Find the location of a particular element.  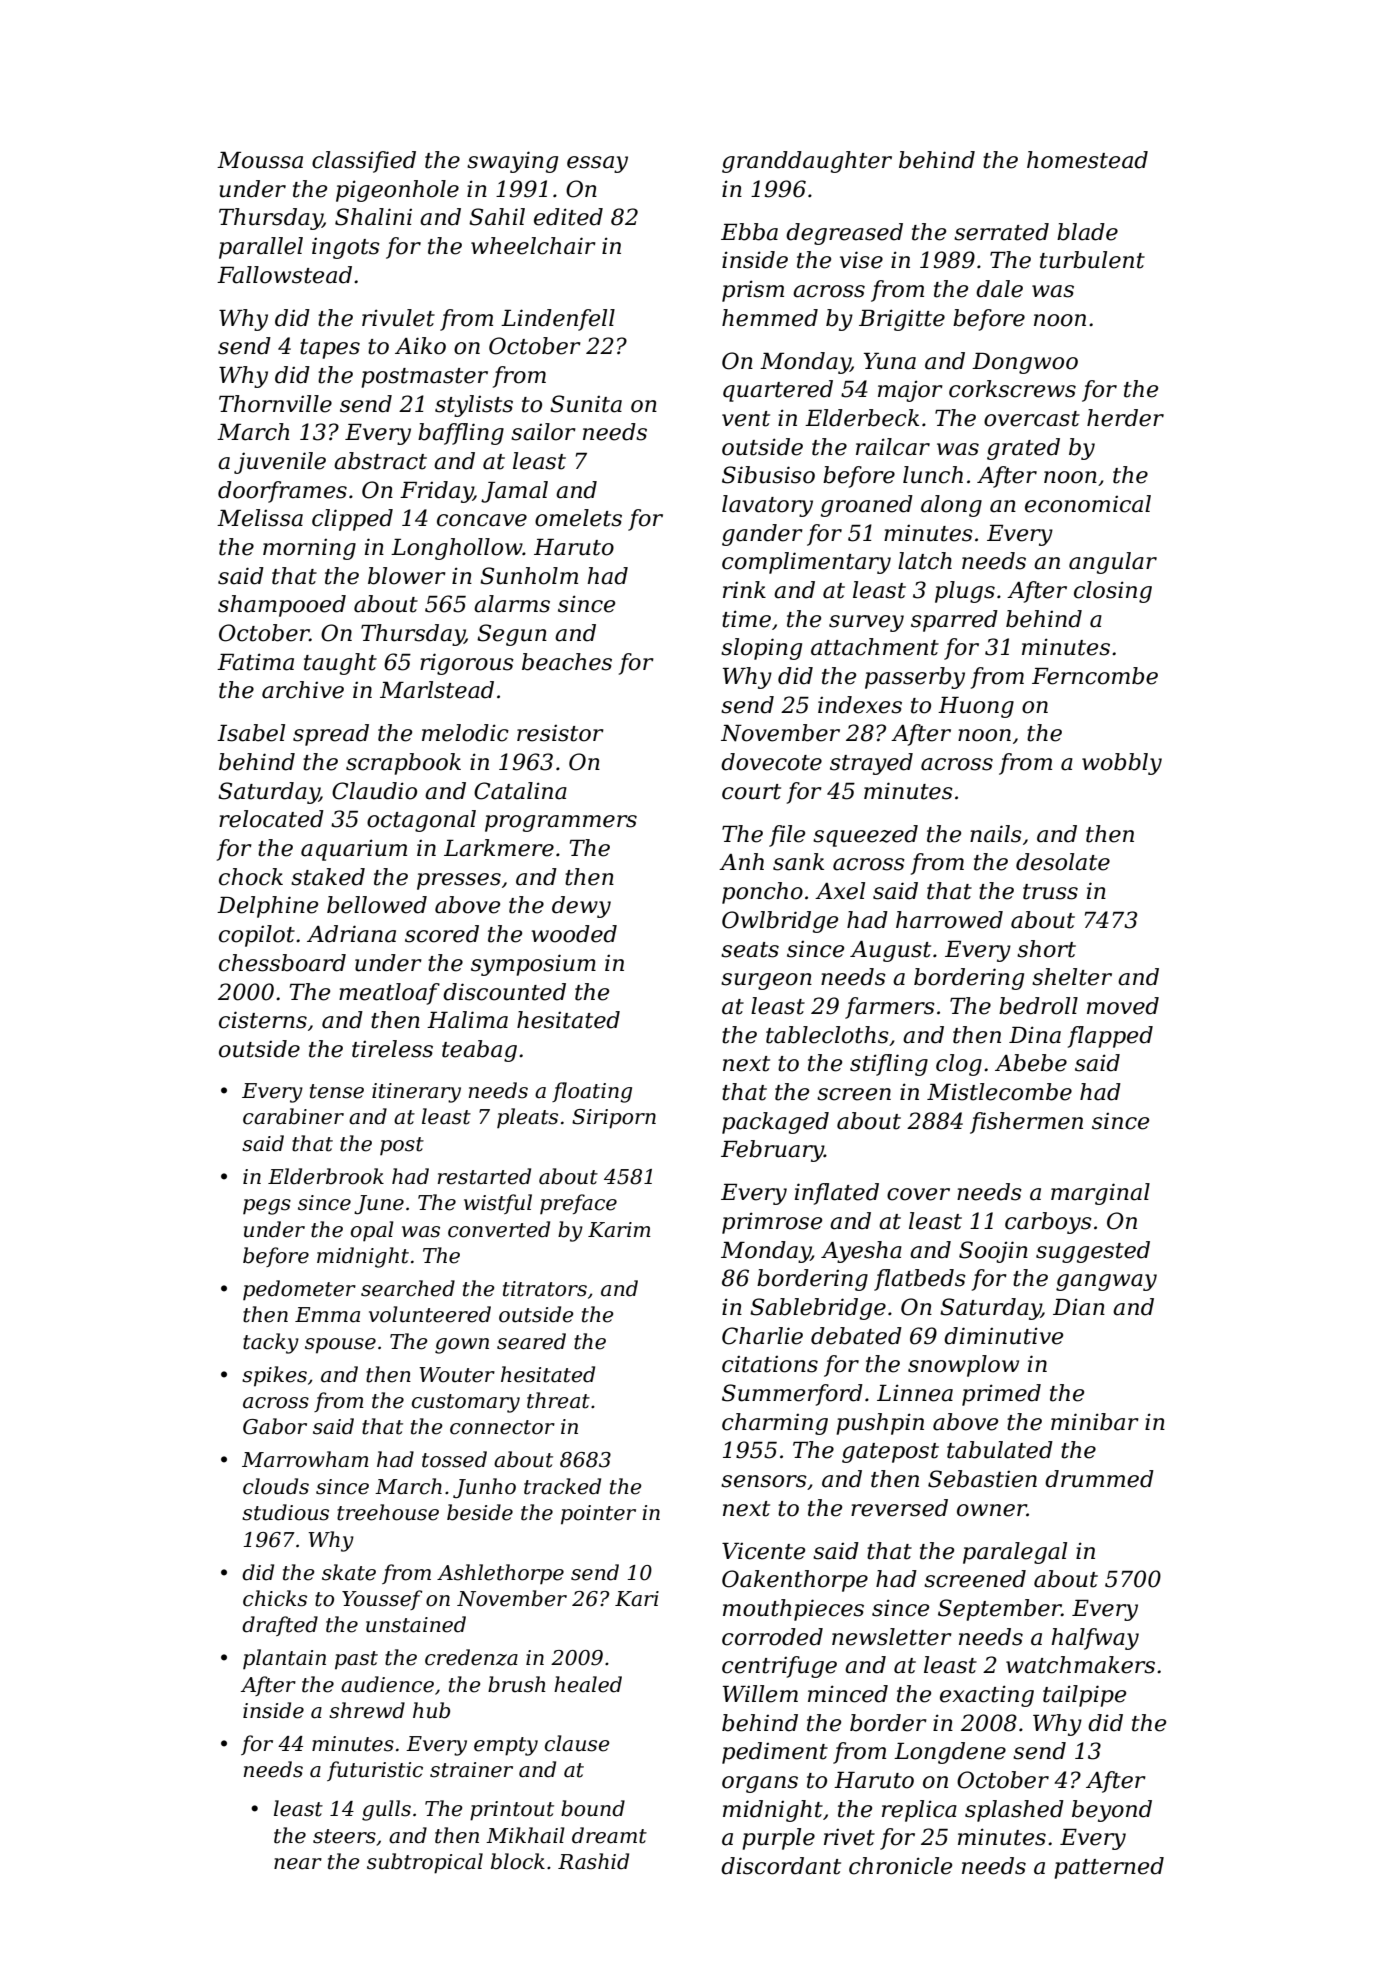

Ebba is located at coordinates (749, 232).
